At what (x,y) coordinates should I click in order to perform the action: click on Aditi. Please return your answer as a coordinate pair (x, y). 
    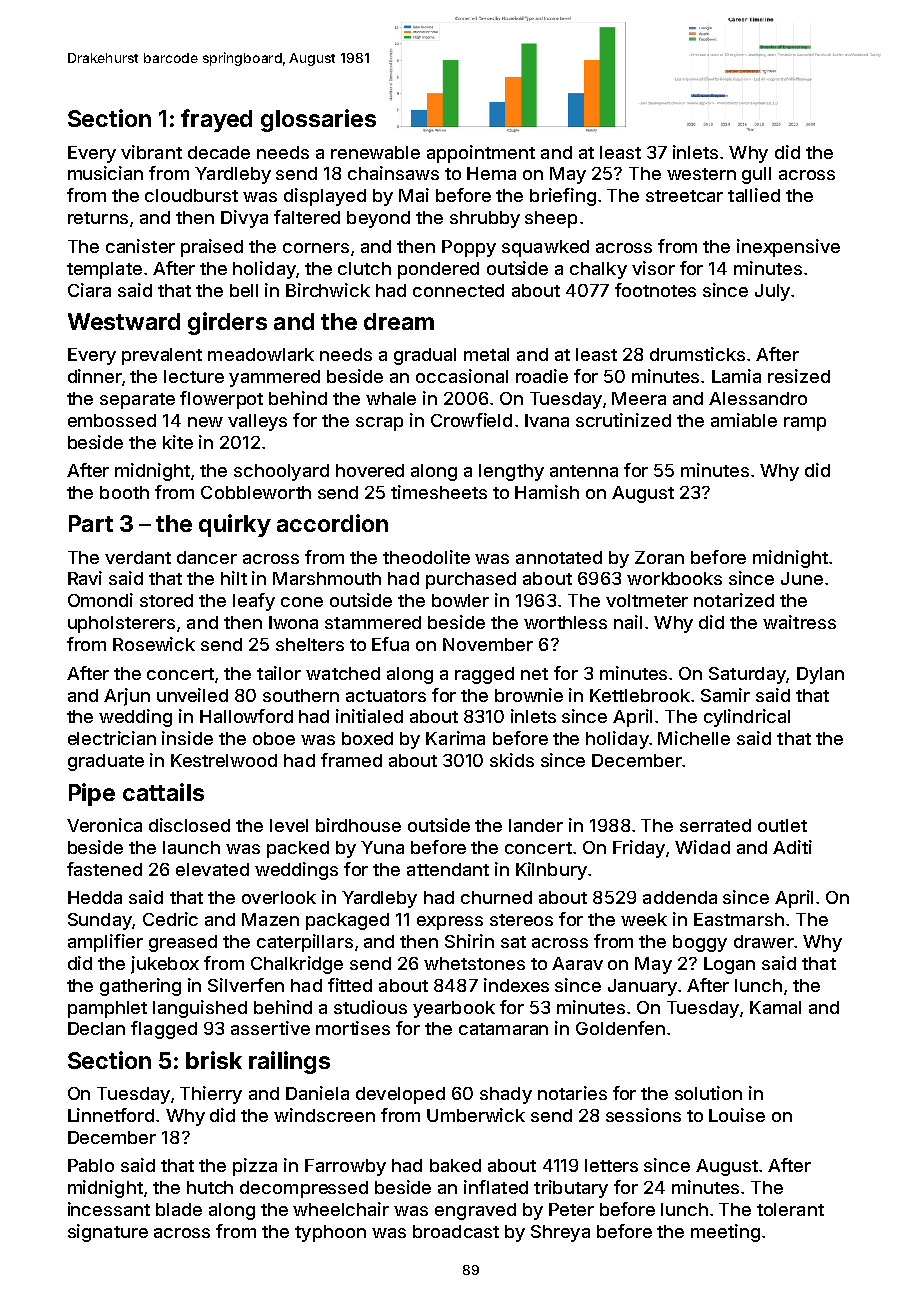
    Looking at the image, I should click on (792, 847).
